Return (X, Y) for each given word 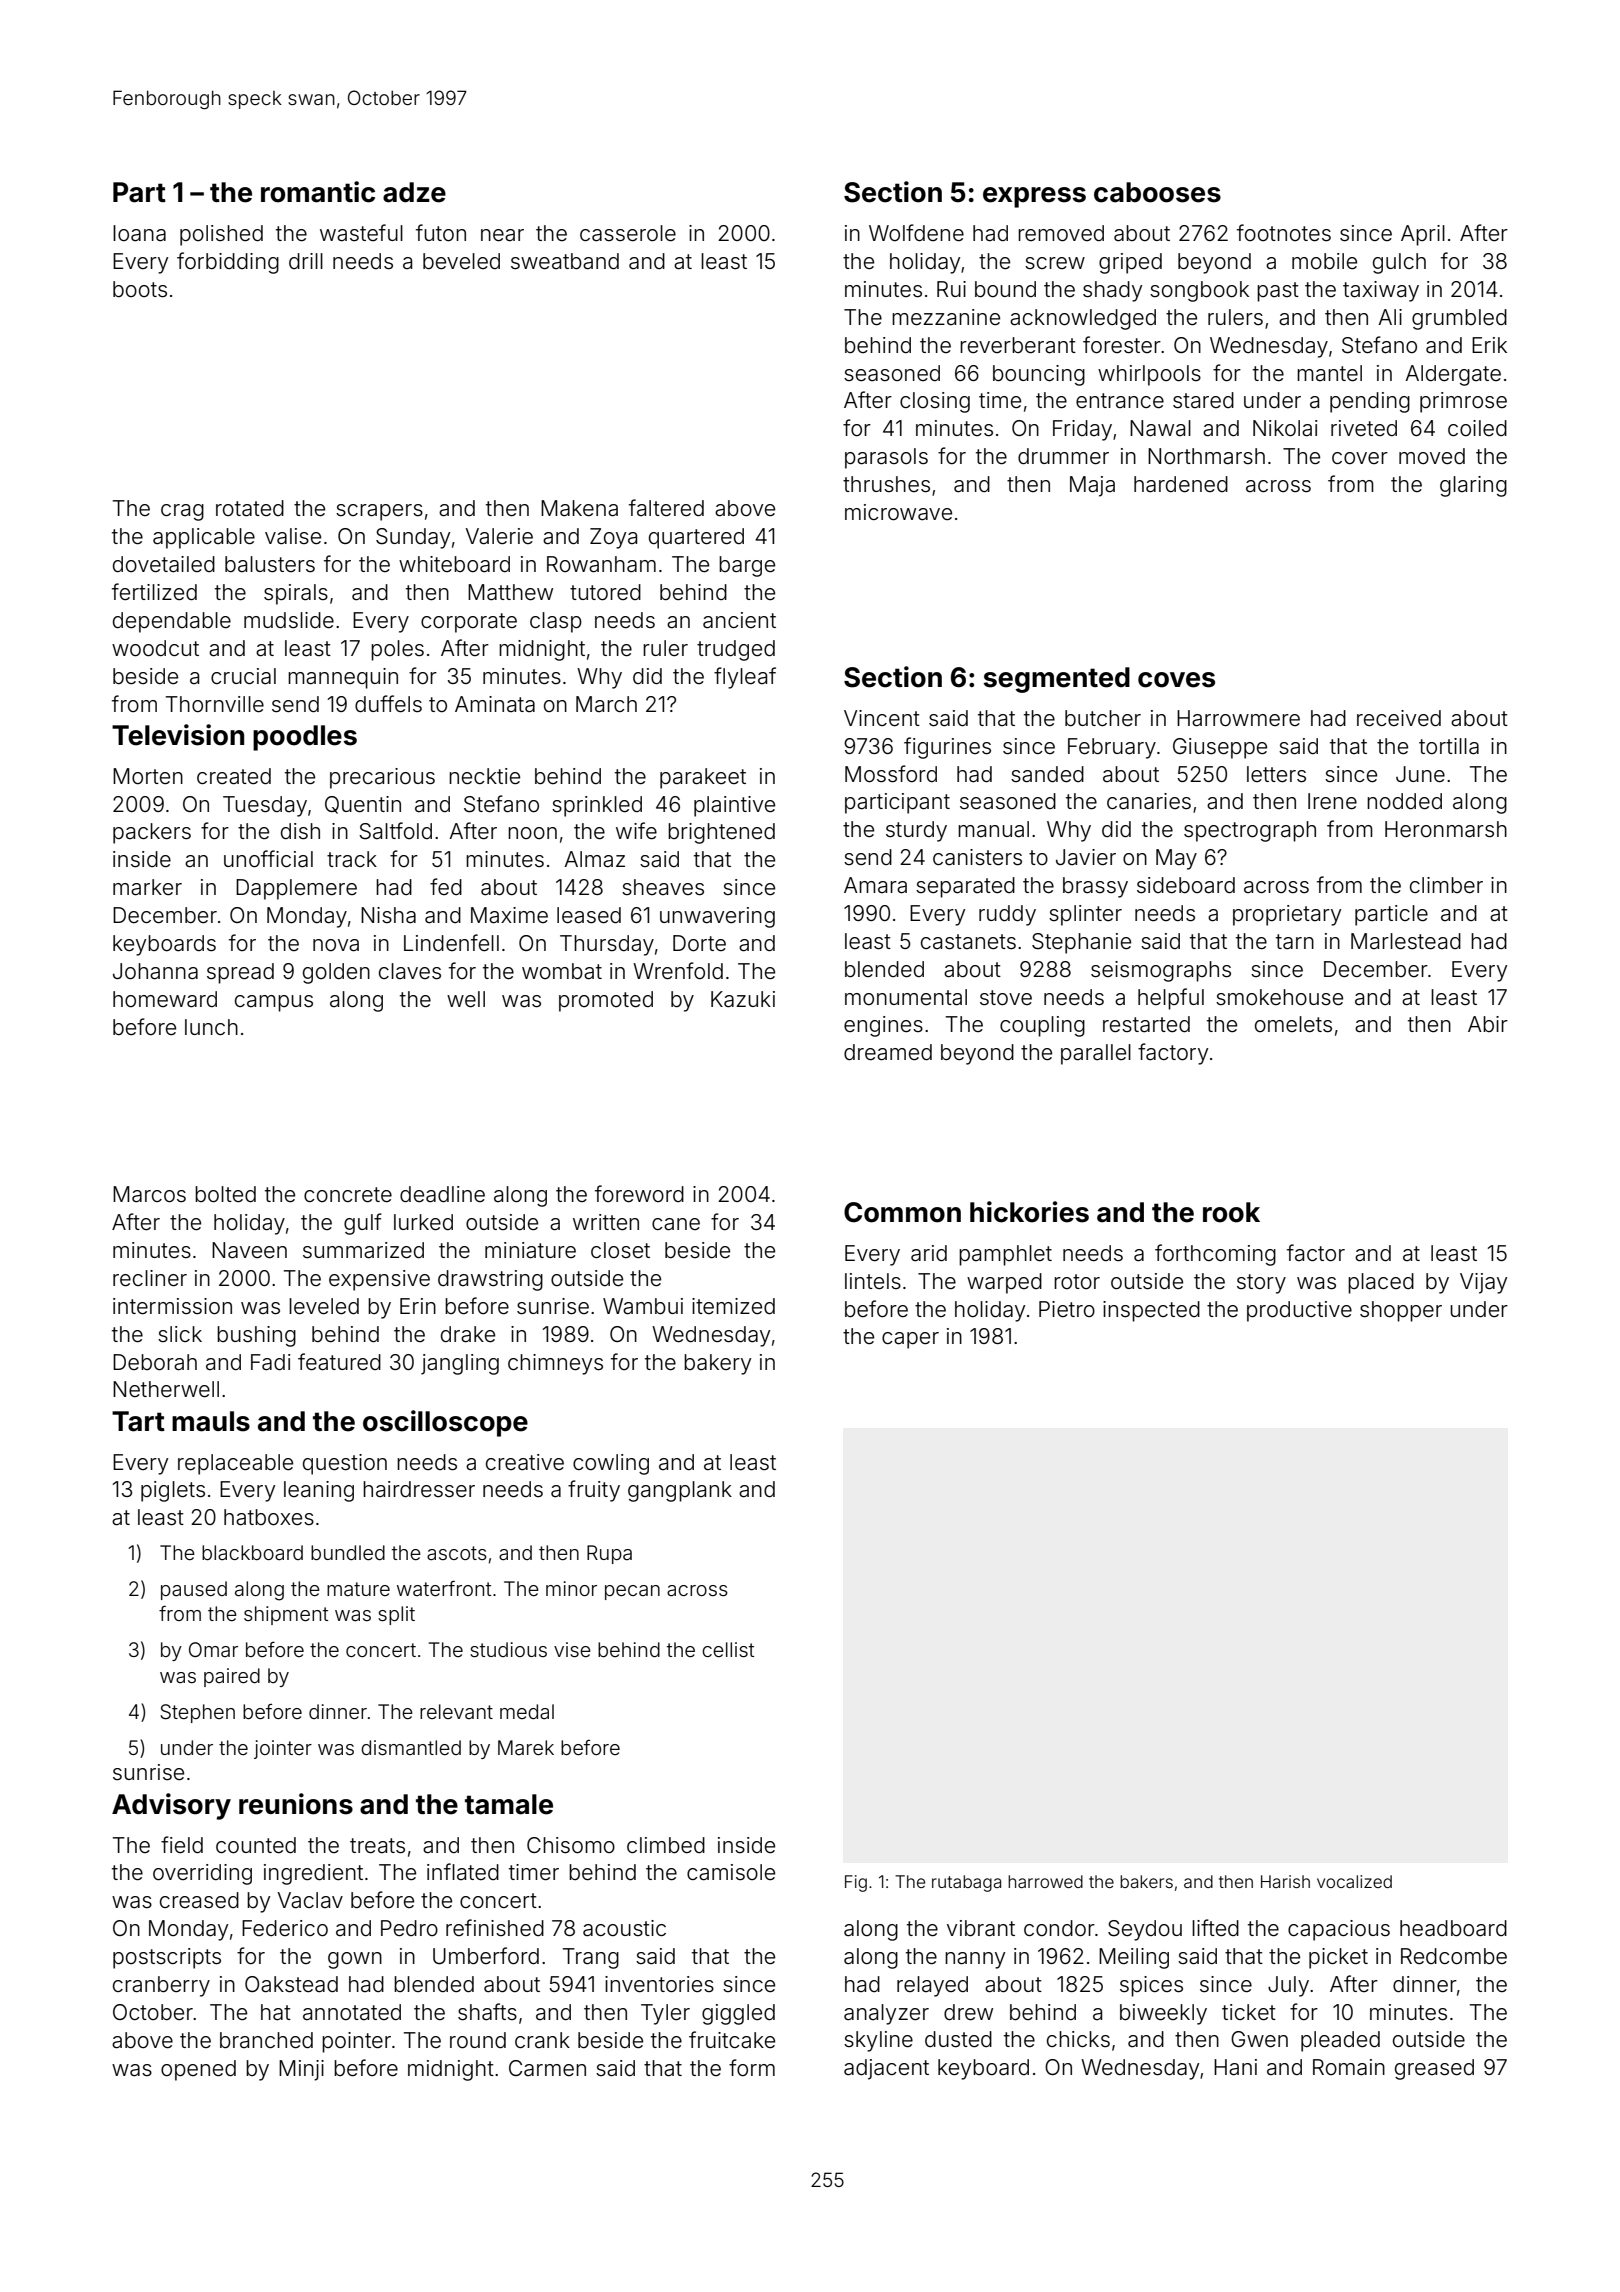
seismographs (1161, 971)
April (1423, 235)
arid (929, 1253)
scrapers (379, 512)
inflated (463, 1871)
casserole (628, 233)
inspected (1151, 1311)
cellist (728, 1649)
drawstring (490, 1280)
